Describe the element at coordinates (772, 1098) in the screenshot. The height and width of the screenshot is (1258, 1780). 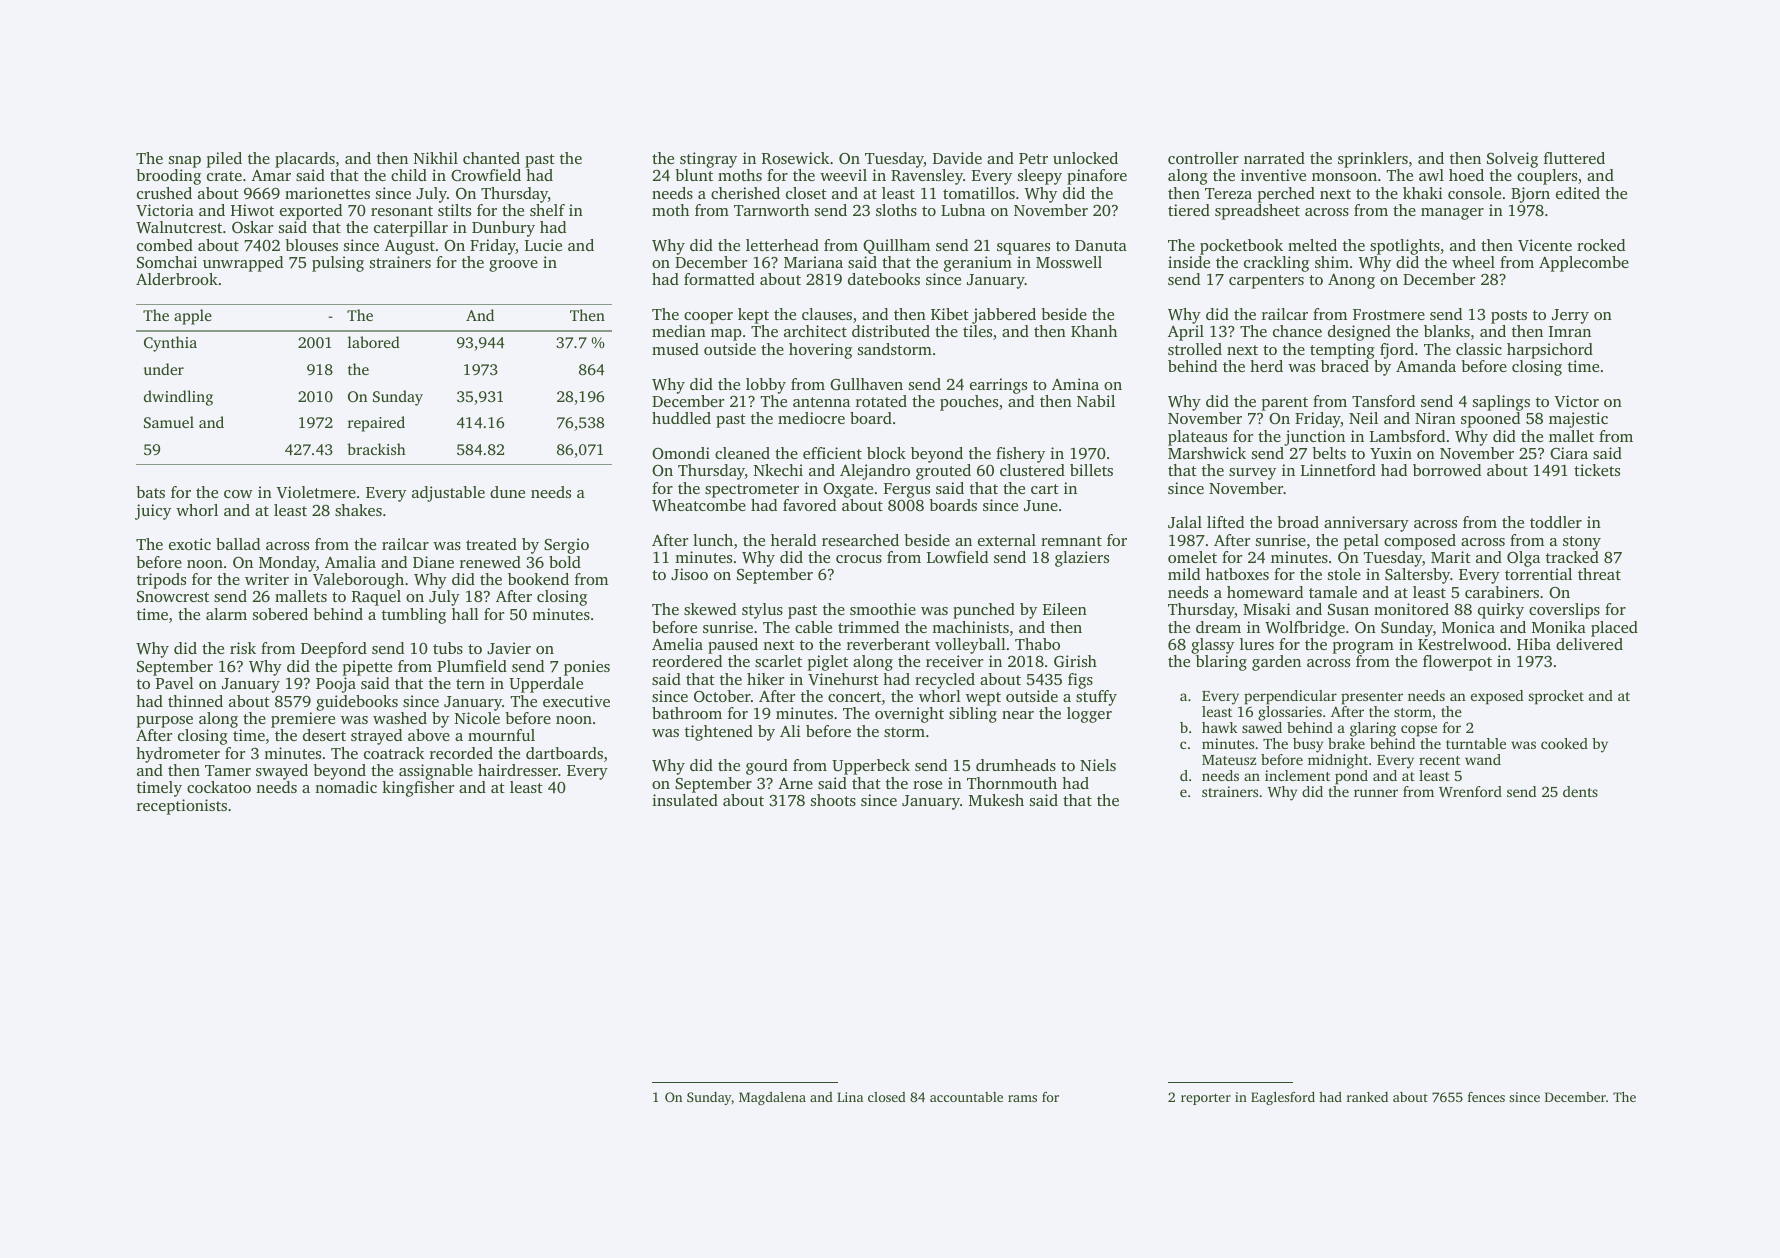
I see `Magdalena` at that location.
